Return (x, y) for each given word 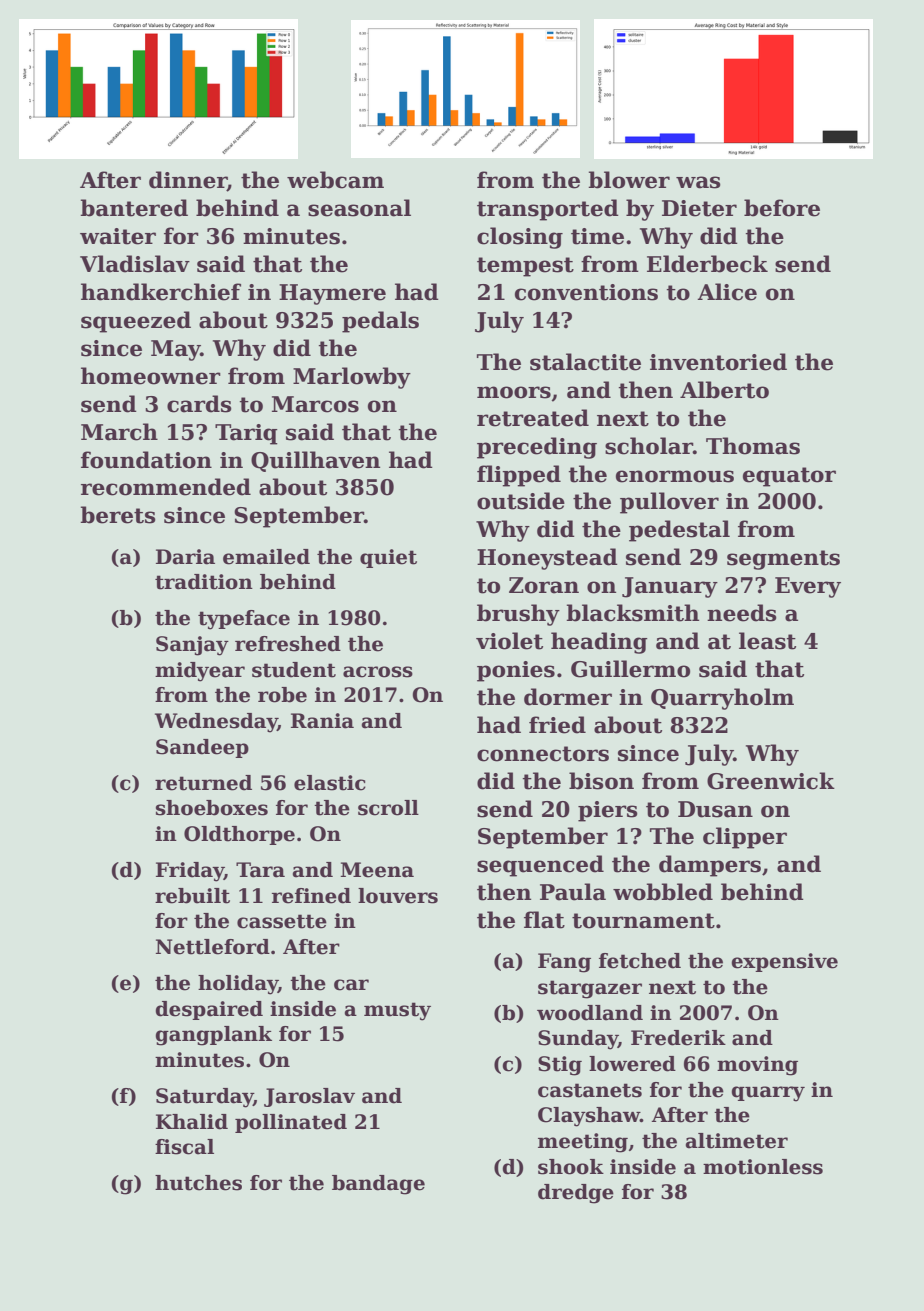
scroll (388, 808)
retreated (533, 418)
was (698, 182)
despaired (209, 1010)
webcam (335, 180)
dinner (188, 181)
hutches (198, 1183)
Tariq (246, 434)
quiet (388, 558)
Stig (560, 1066)
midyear (200, 672)
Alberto (724, 390)
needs (742, 613)
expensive (784, 962)
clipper (745, 838)
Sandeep (202, 748)
